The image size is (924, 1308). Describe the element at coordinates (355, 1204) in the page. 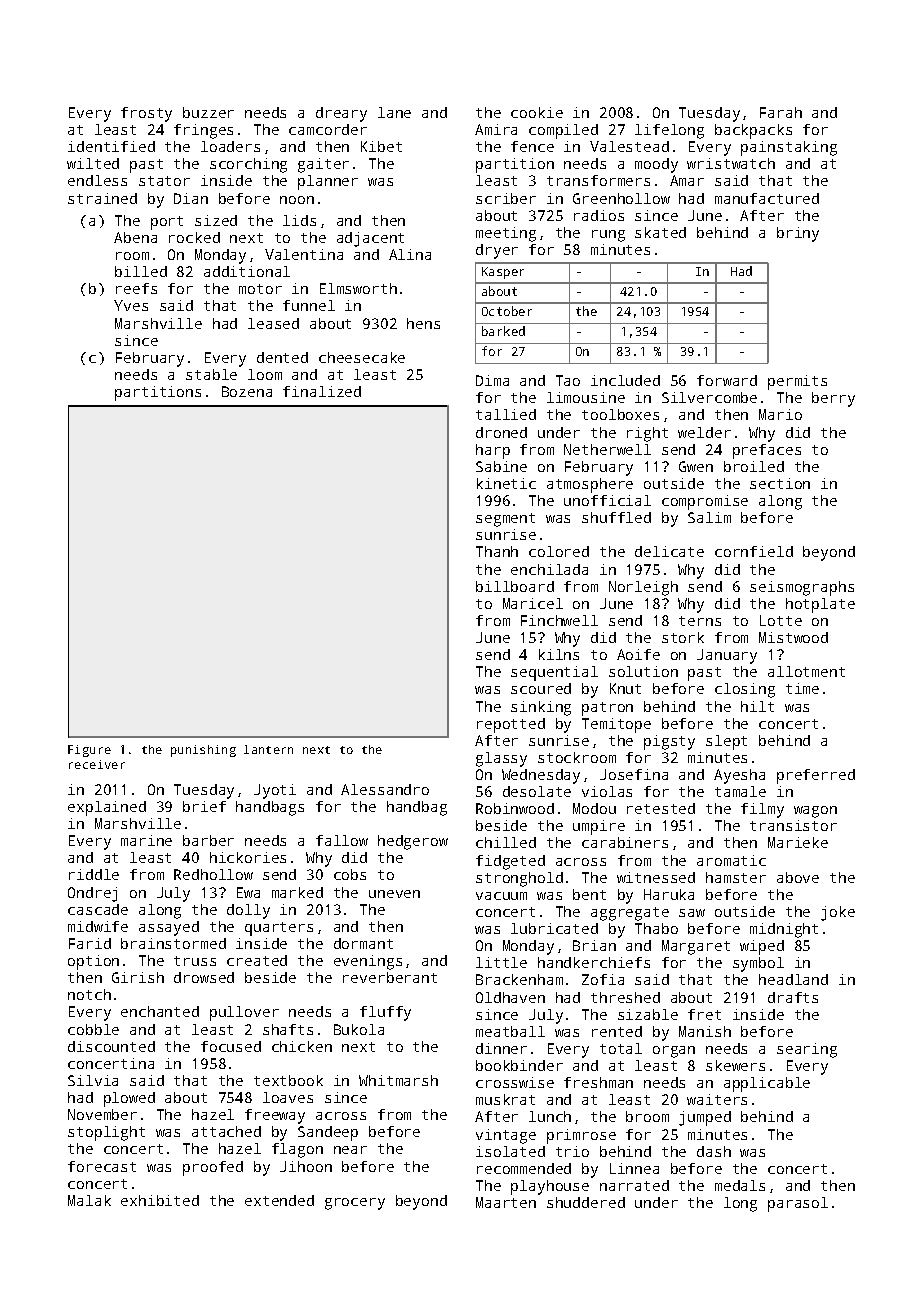

I see `grocery` at that location.
